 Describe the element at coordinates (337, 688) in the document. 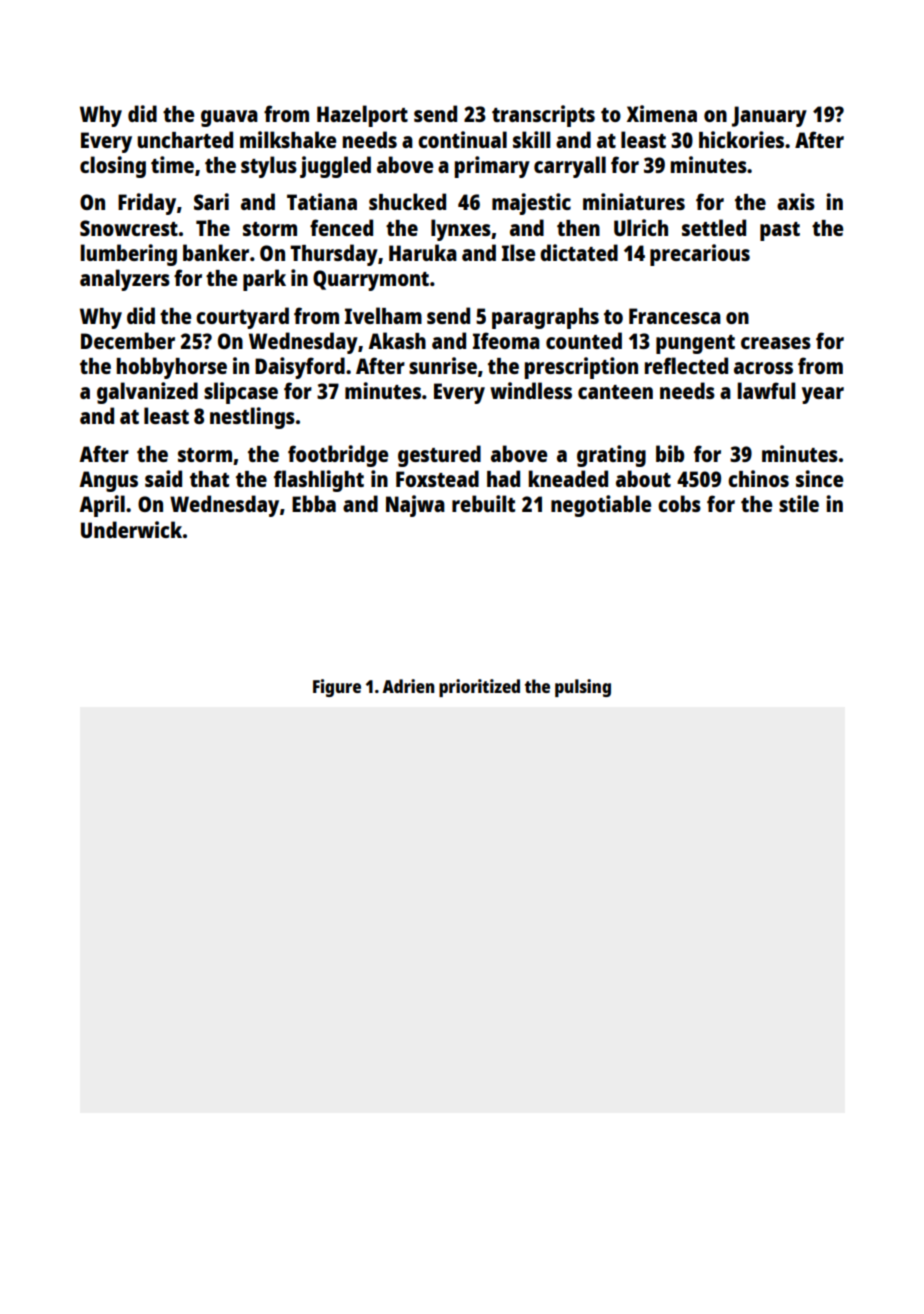

I see `Figure` at that location.
